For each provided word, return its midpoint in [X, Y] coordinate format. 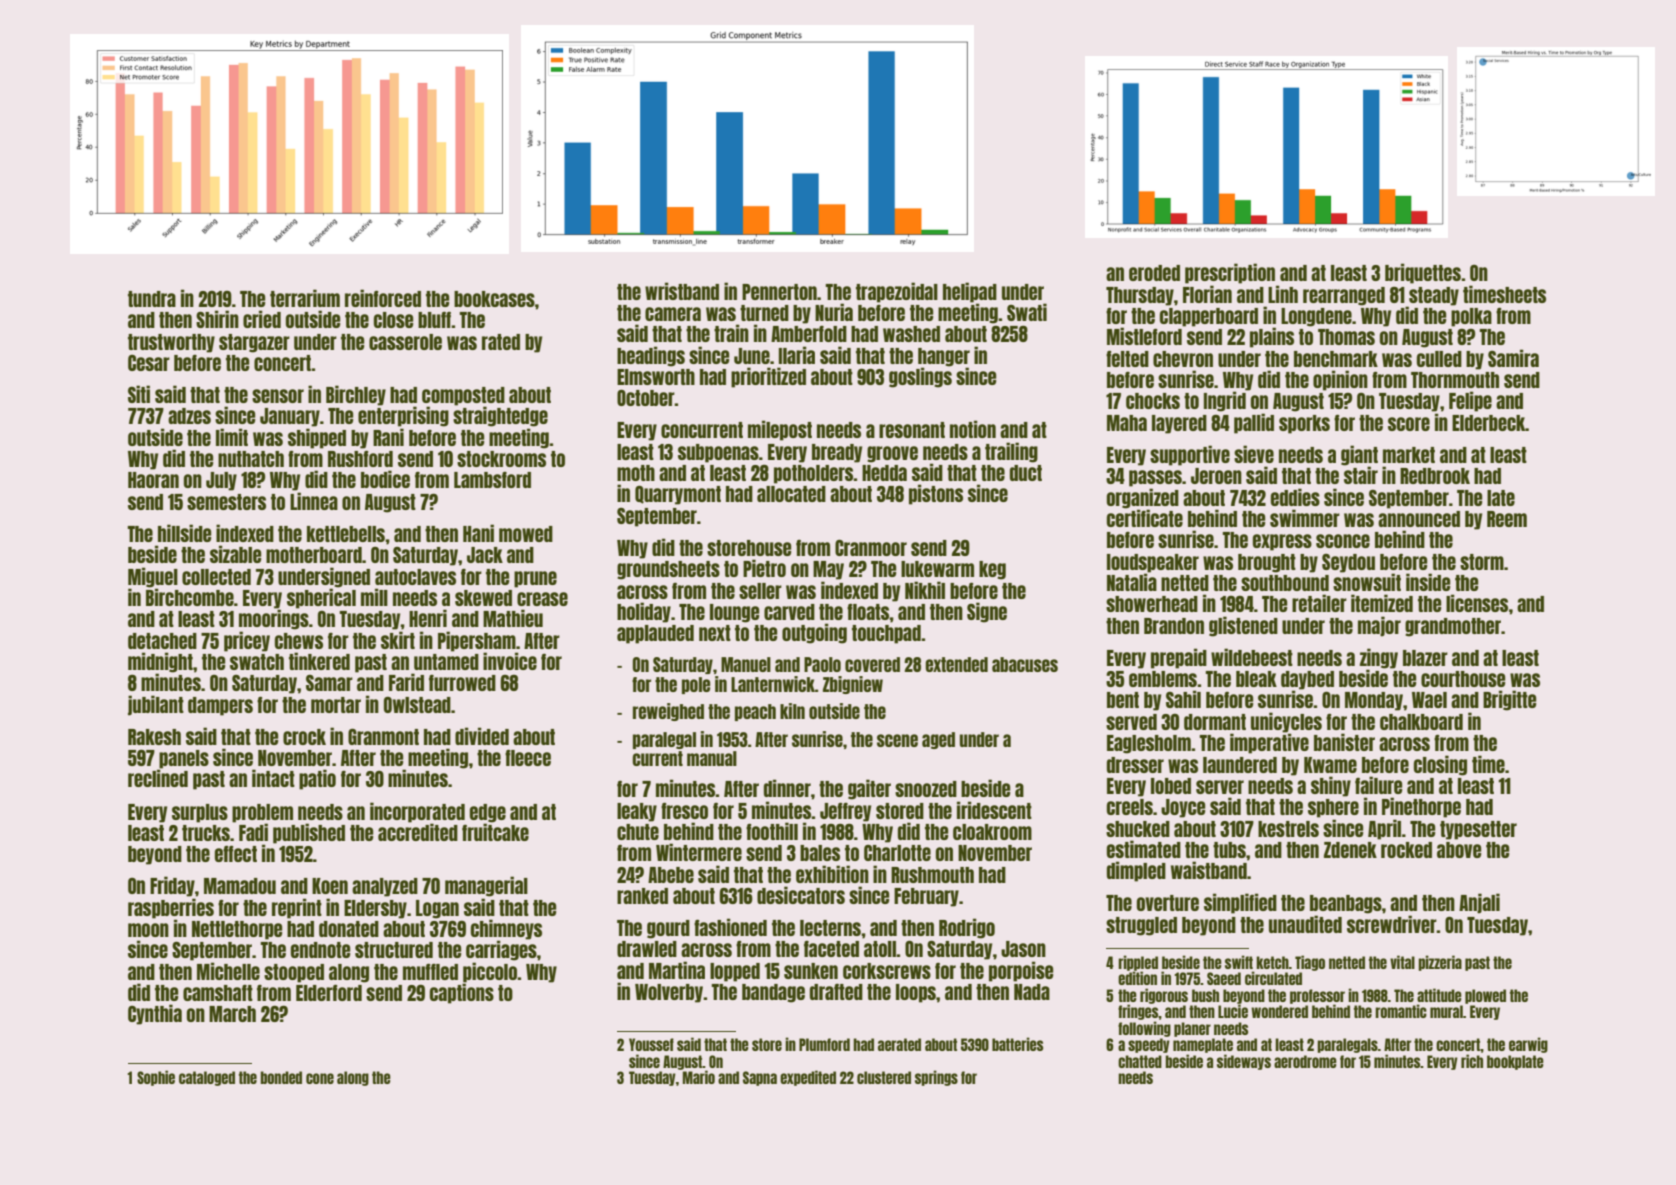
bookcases [494, 299]
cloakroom [992, 832]
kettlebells [346, 534]
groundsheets [668, 570]
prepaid [1179, 658]
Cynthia [155, 1014]
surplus [200, 813]
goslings [920, 377]
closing [1440, 765]
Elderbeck [1489, 423]
